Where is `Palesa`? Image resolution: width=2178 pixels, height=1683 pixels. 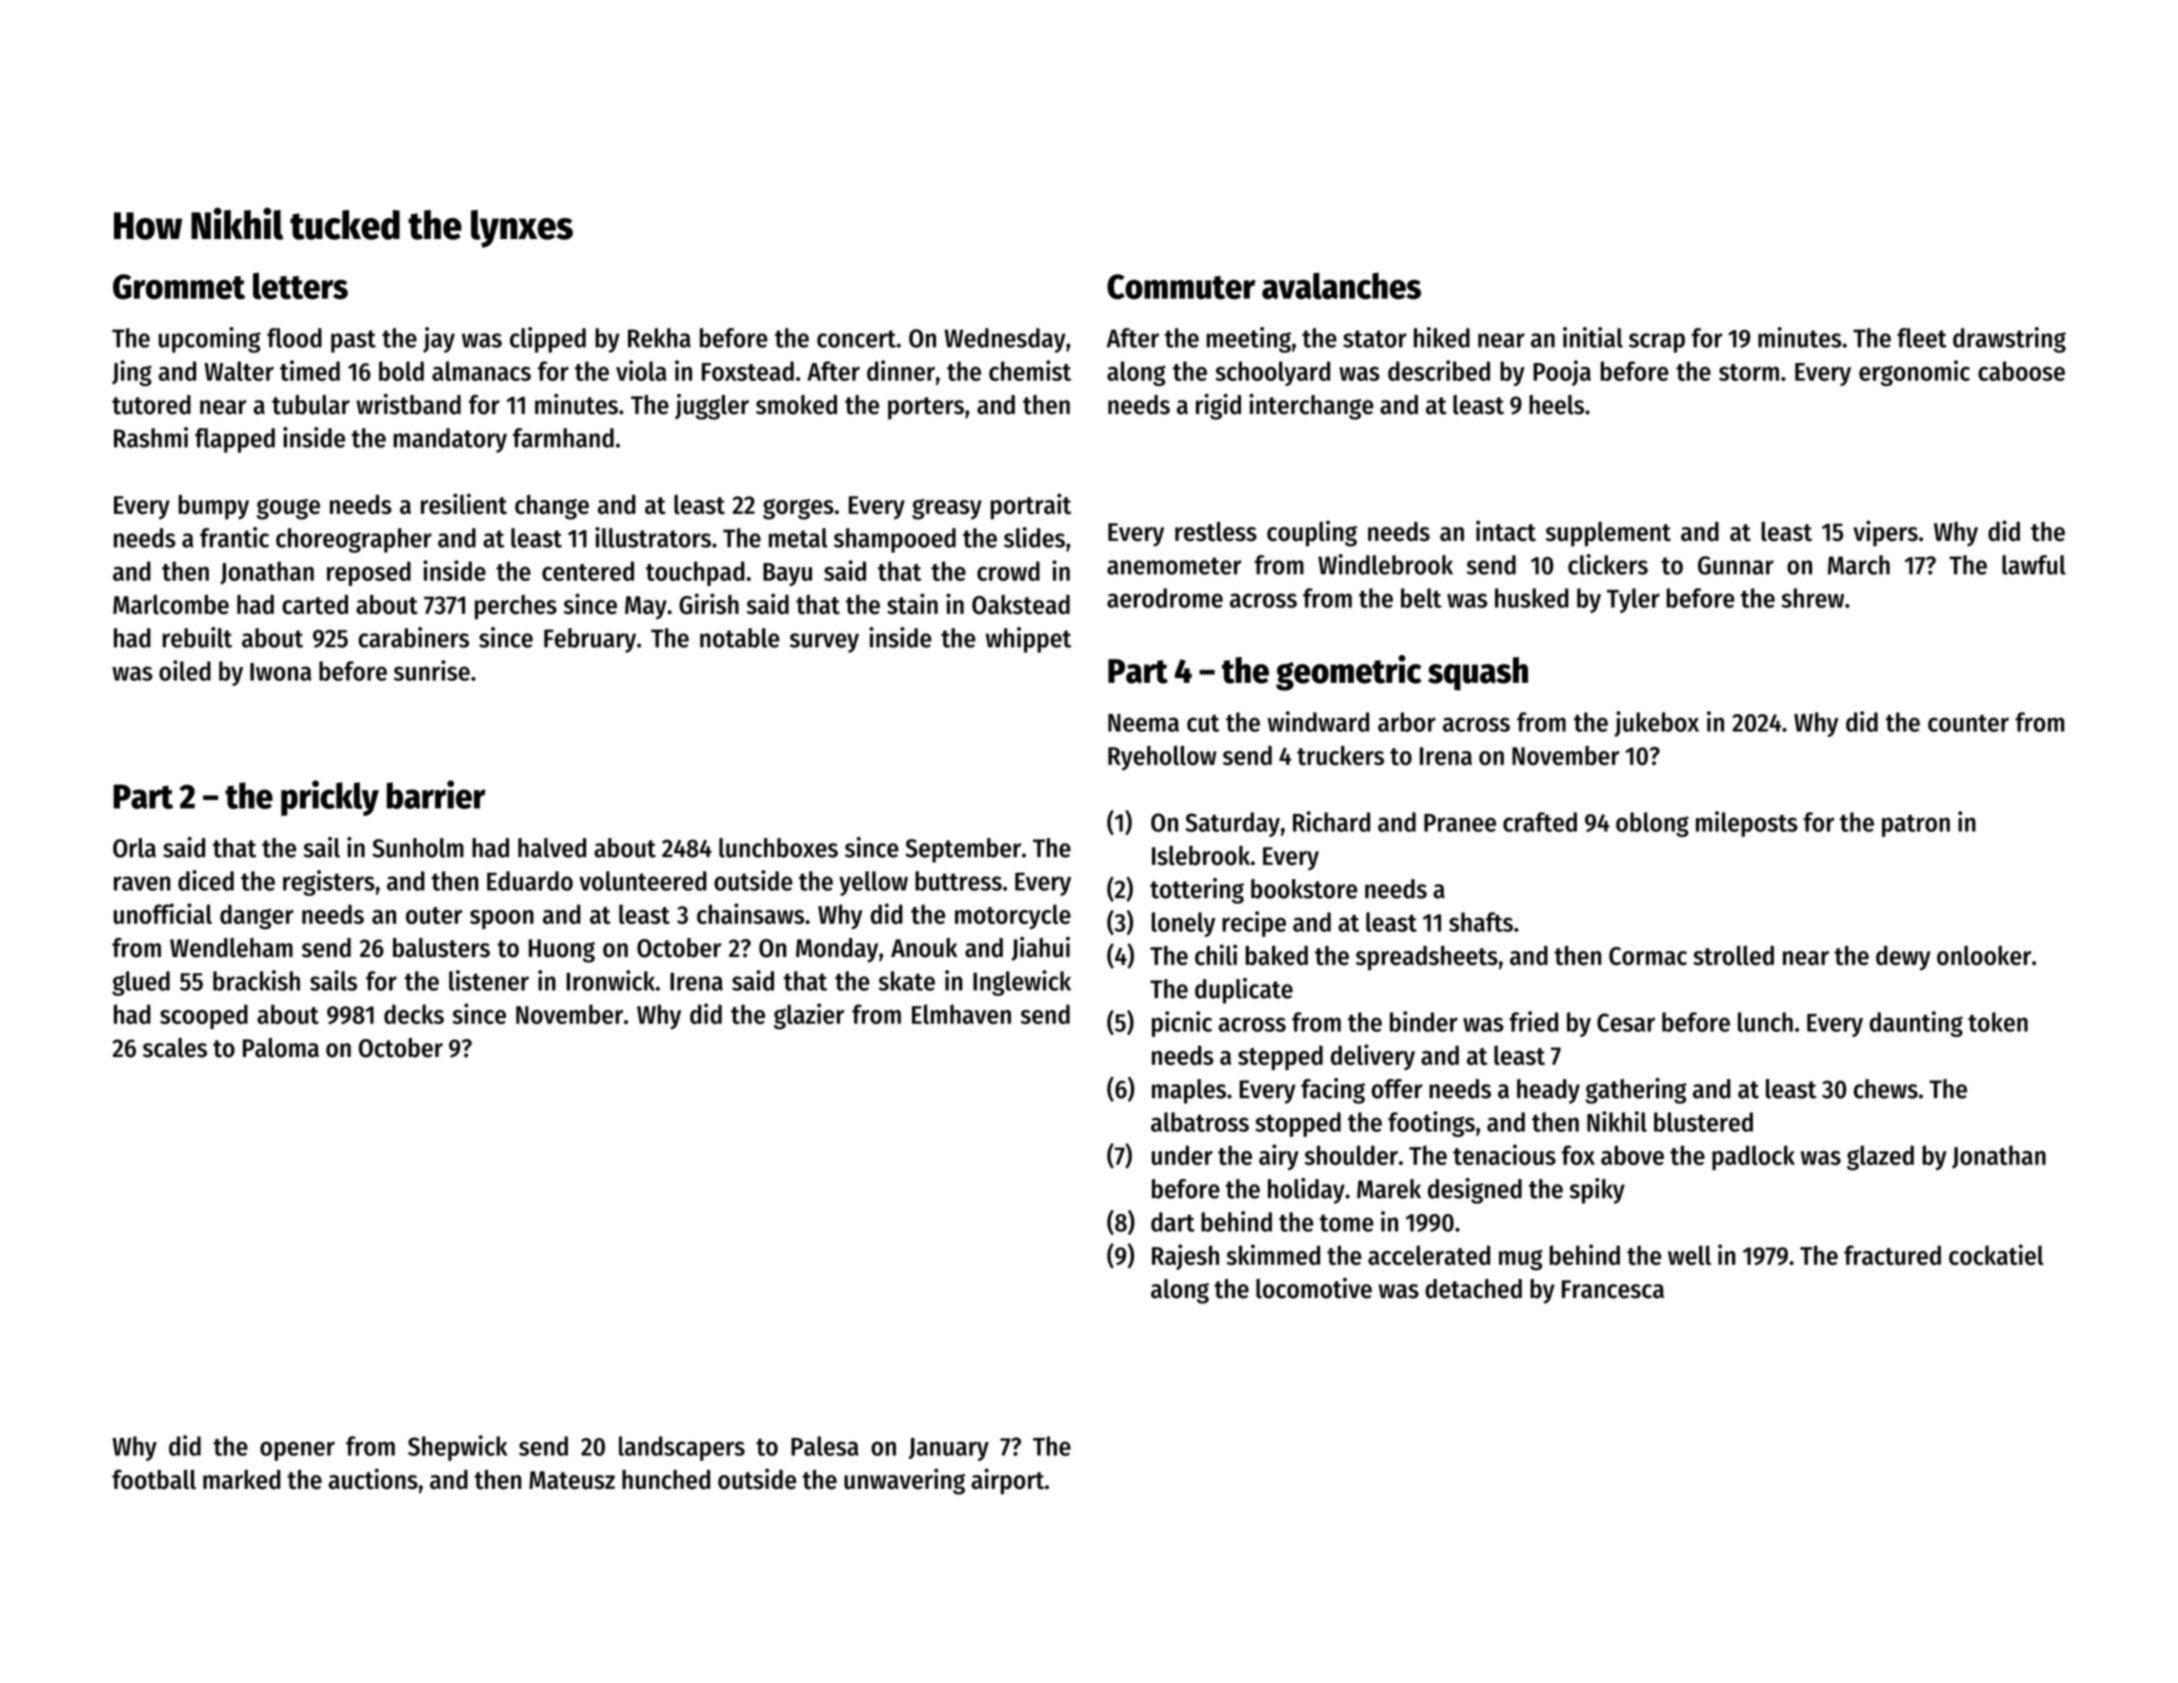 Palesa is located at coordinates (825, 1446).
